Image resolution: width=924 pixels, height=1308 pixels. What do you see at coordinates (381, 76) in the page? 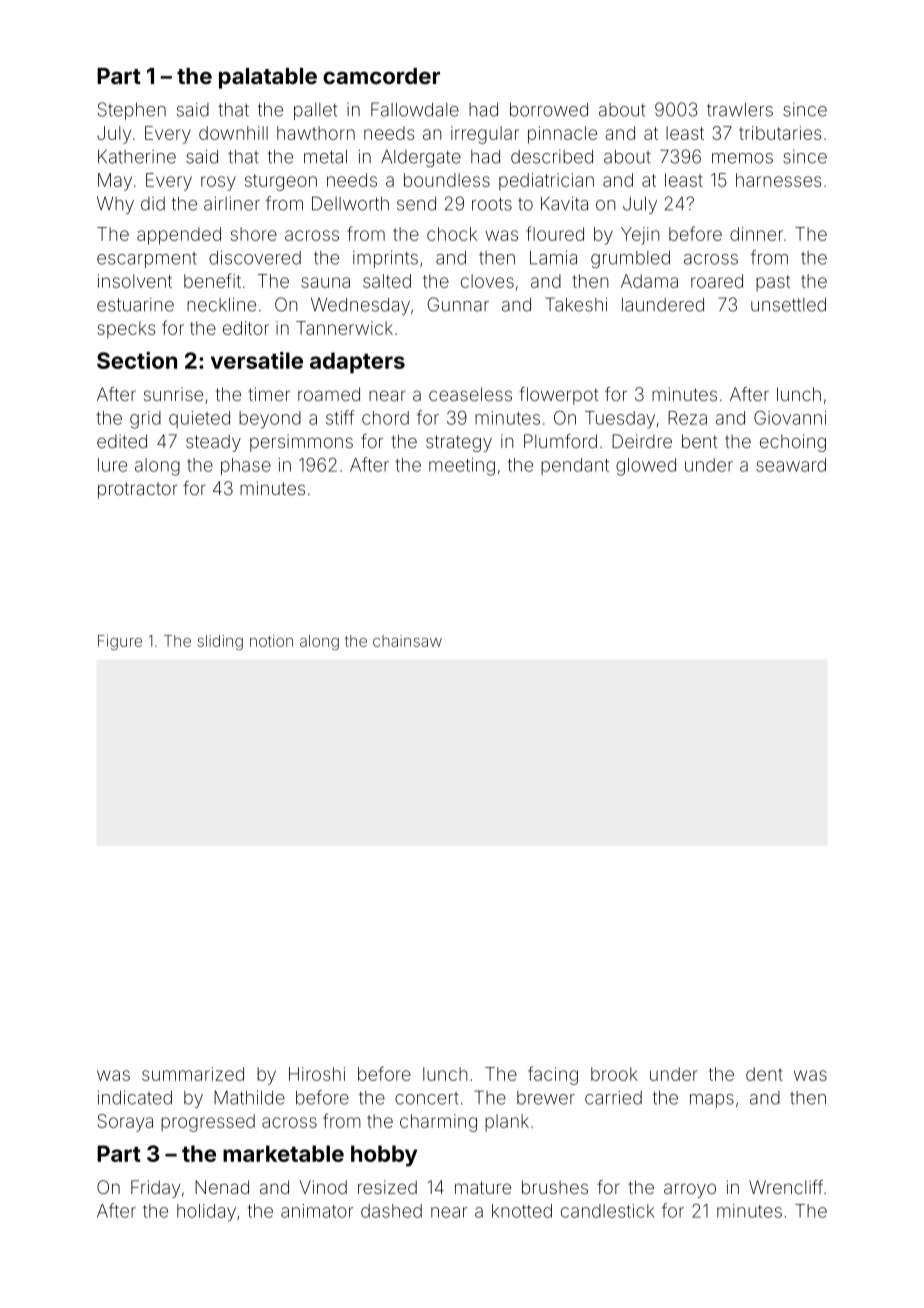
I see `camcorder` at bounding box center [381, 76].
